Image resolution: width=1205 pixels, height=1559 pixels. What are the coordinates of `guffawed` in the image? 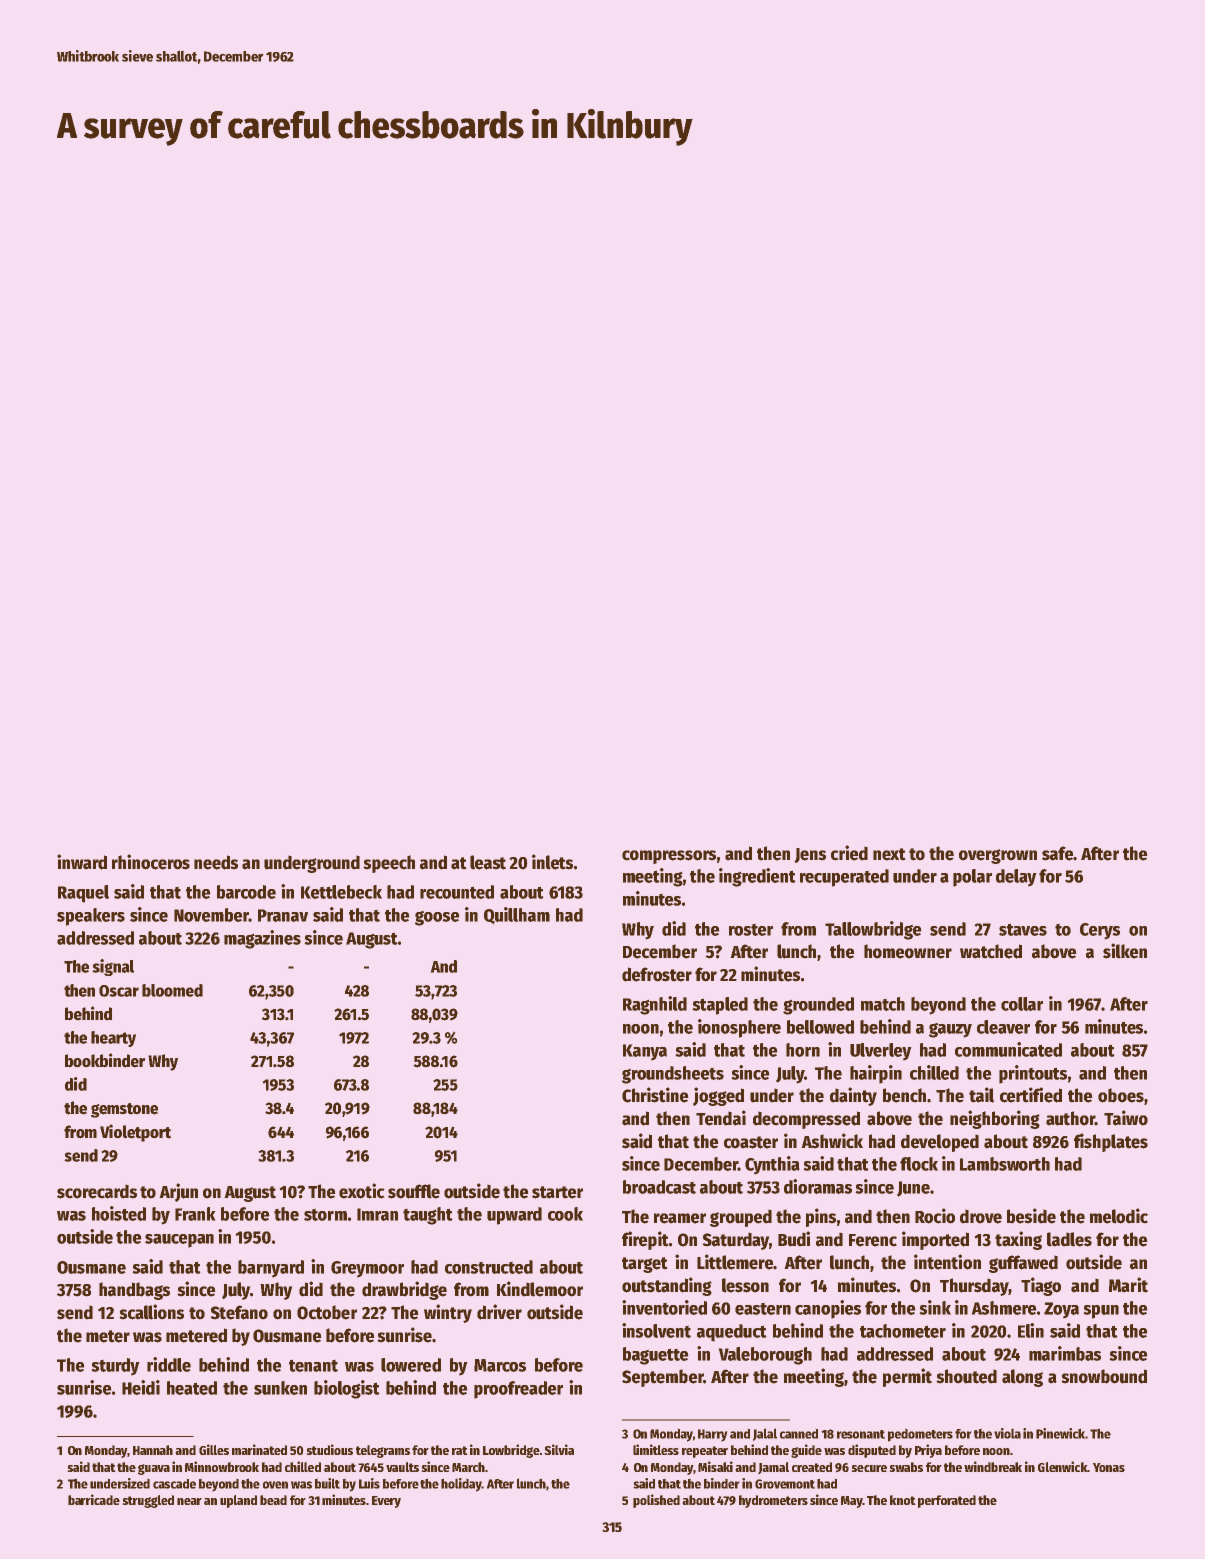 It's located at (1023, 1264).
